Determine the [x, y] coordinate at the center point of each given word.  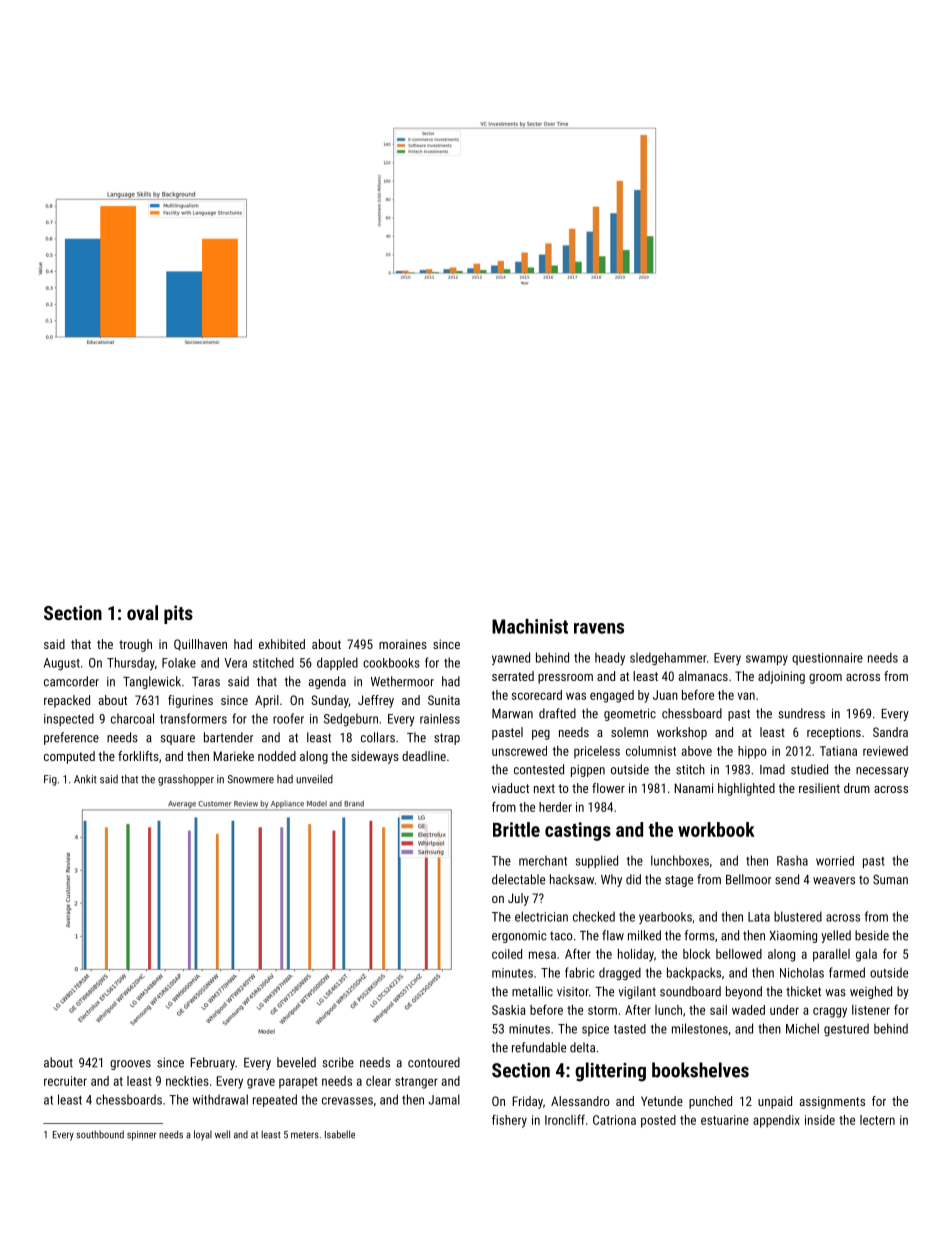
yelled [836, 936]
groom [825, 679]
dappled [337, 663]
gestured [846, 1029]
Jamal [444, 1099]
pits [178, 614]
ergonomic [519, 937]
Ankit [85, 779]
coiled [507, 954]
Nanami [694, 788]
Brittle [516, 829]
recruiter [65, 1081]
